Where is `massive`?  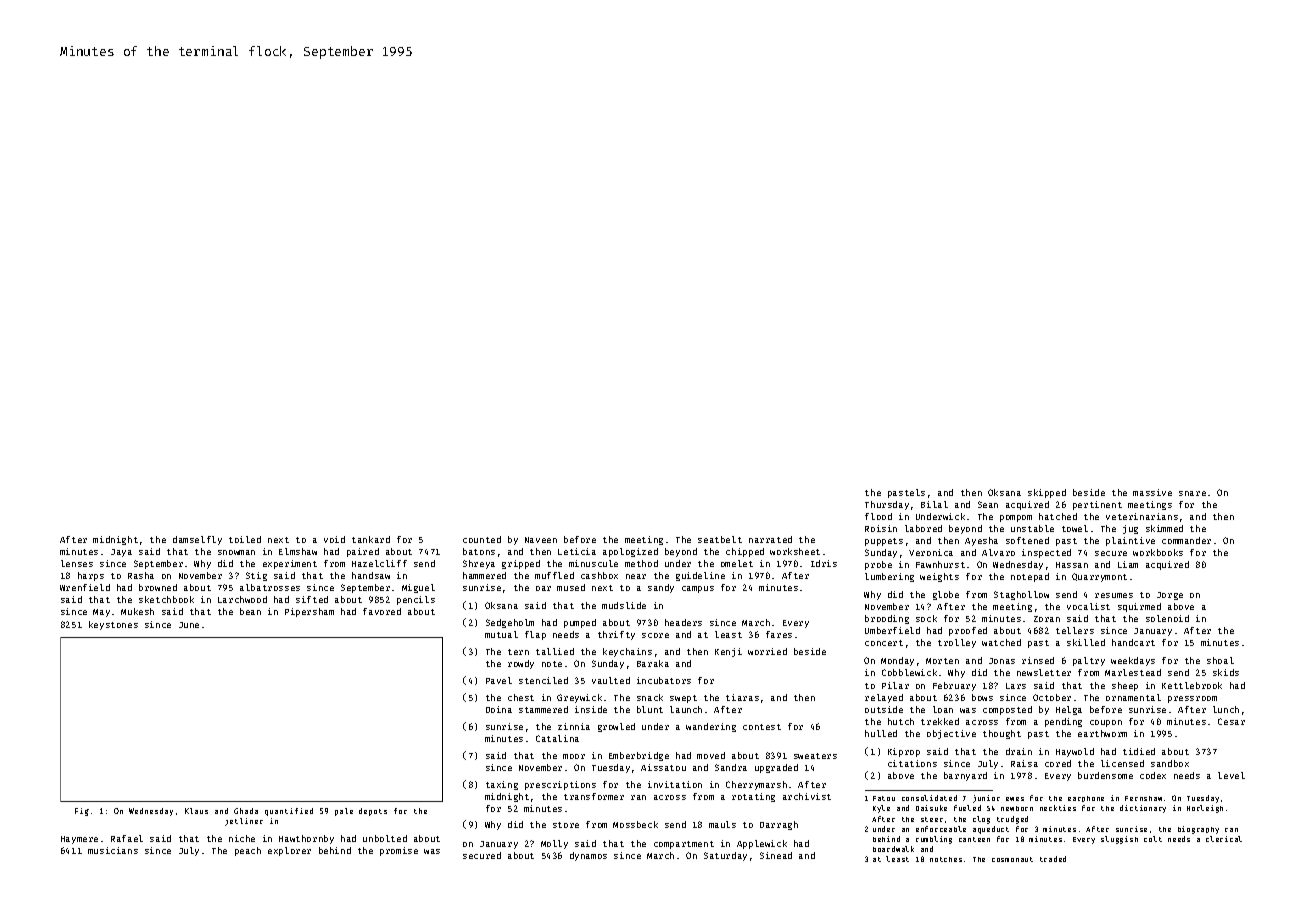 massive is located at coordinates (1152, 492).
